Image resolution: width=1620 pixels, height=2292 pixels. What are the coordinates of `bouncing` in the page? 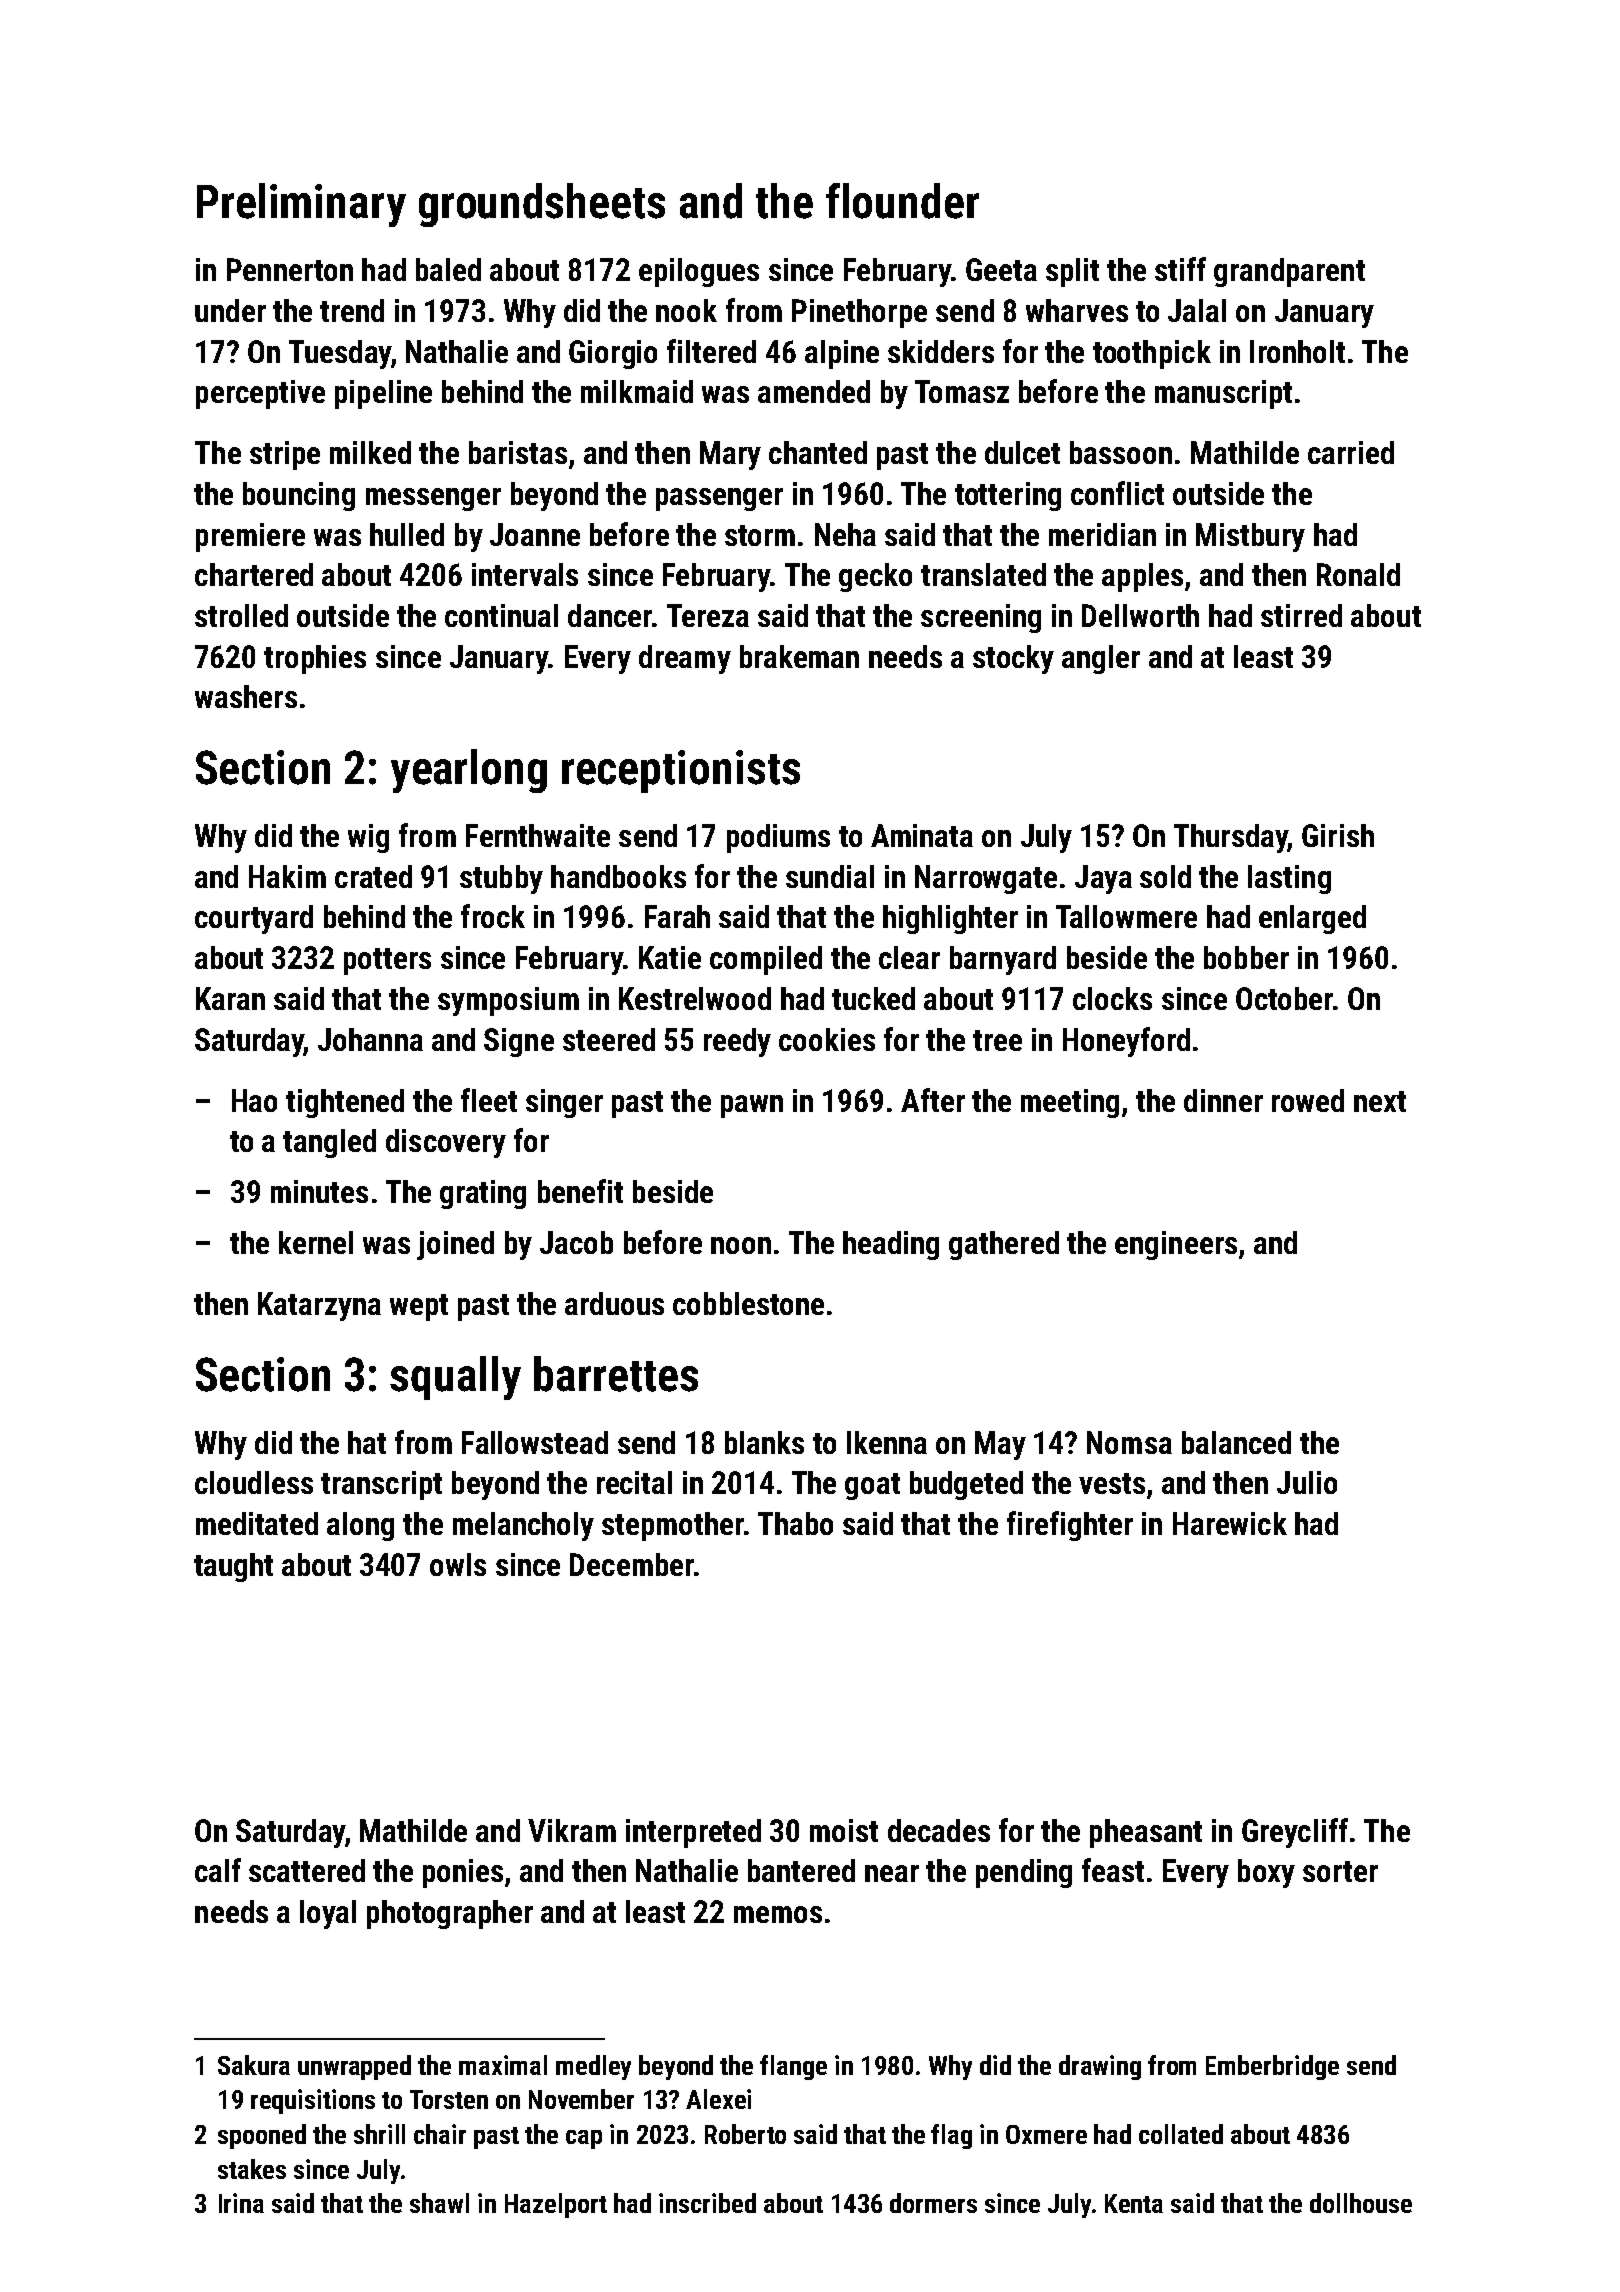 It's located at (299, 496).
